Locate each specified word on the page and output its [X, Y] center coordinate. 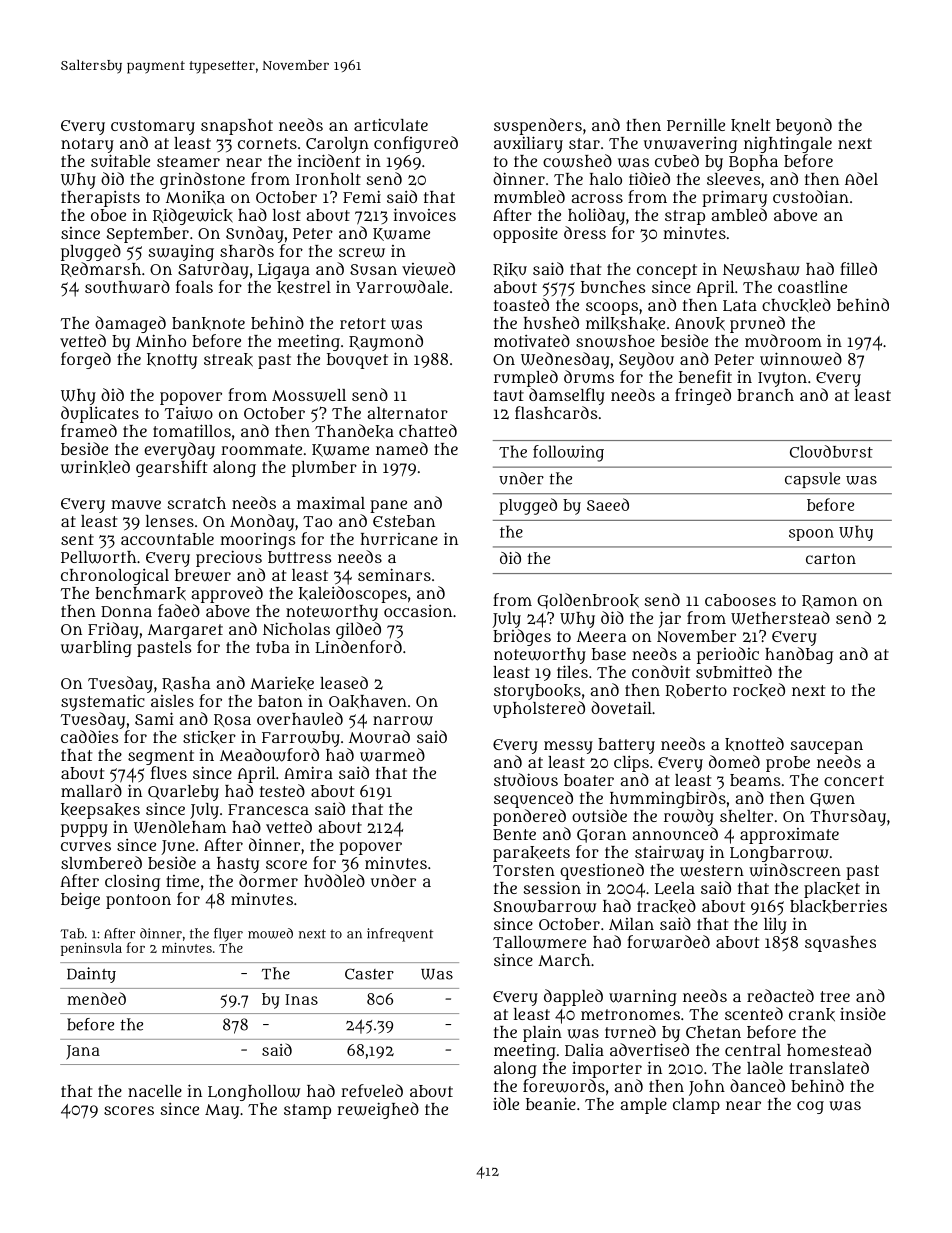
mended [96, 998]
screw [362, 253]
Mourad [379, 736]
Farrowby [301, 739]
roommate [261, 449]
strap [685, 217]
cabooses [740, 600]
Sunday [255, 234]
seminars [394, 574]
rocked [759, 690]
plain [542, 1034]
